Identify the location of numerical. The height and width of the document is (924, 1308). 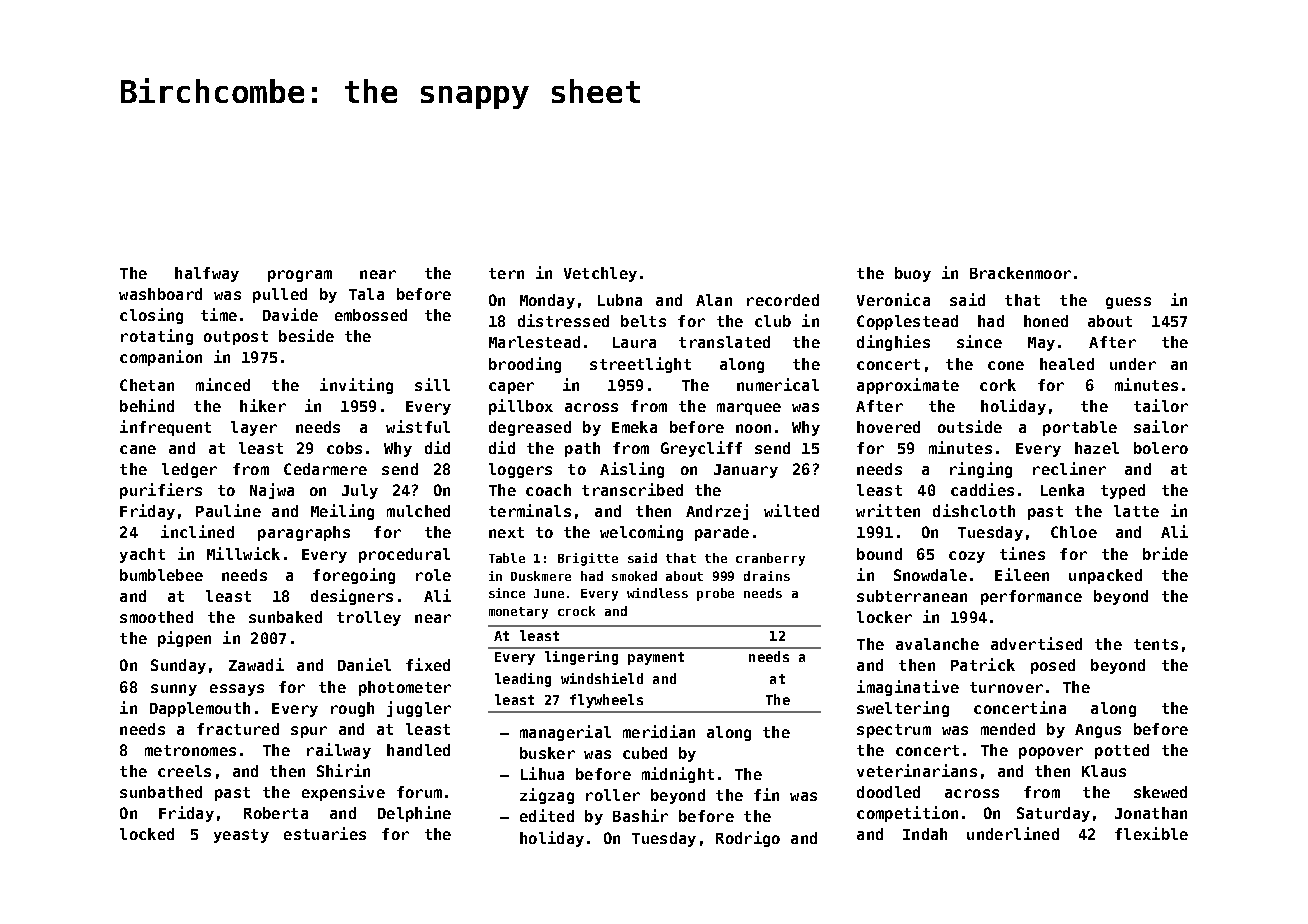
(778, 384).
